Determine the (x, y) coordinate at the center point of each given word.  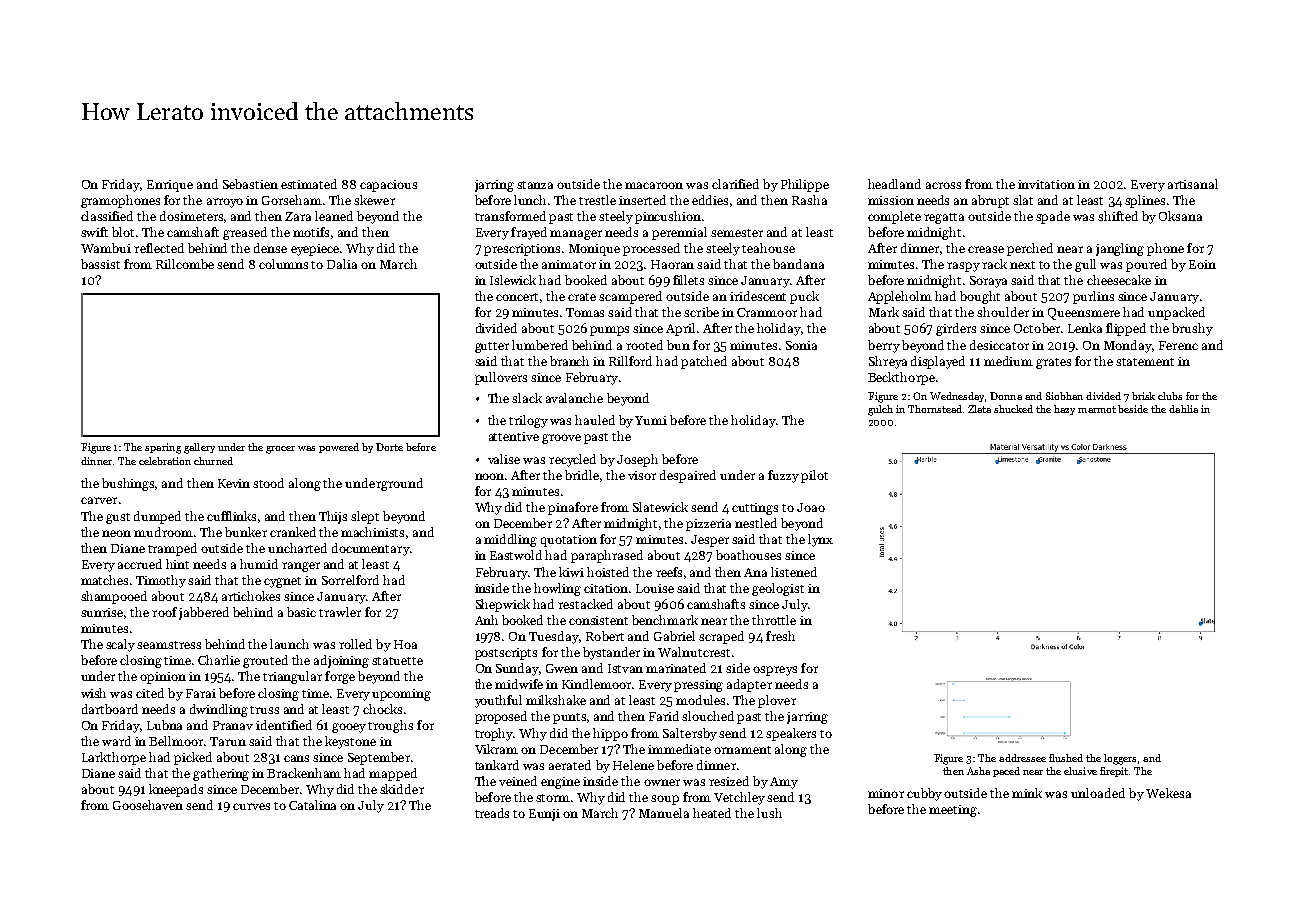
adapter (749, 685)
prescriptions (522, 250)
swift (94, 232)
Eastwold (516, 555)
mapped (393, 774)
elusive (1080, 771)
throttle (774, 620)
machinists (372, 532)
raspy (963, 267)
